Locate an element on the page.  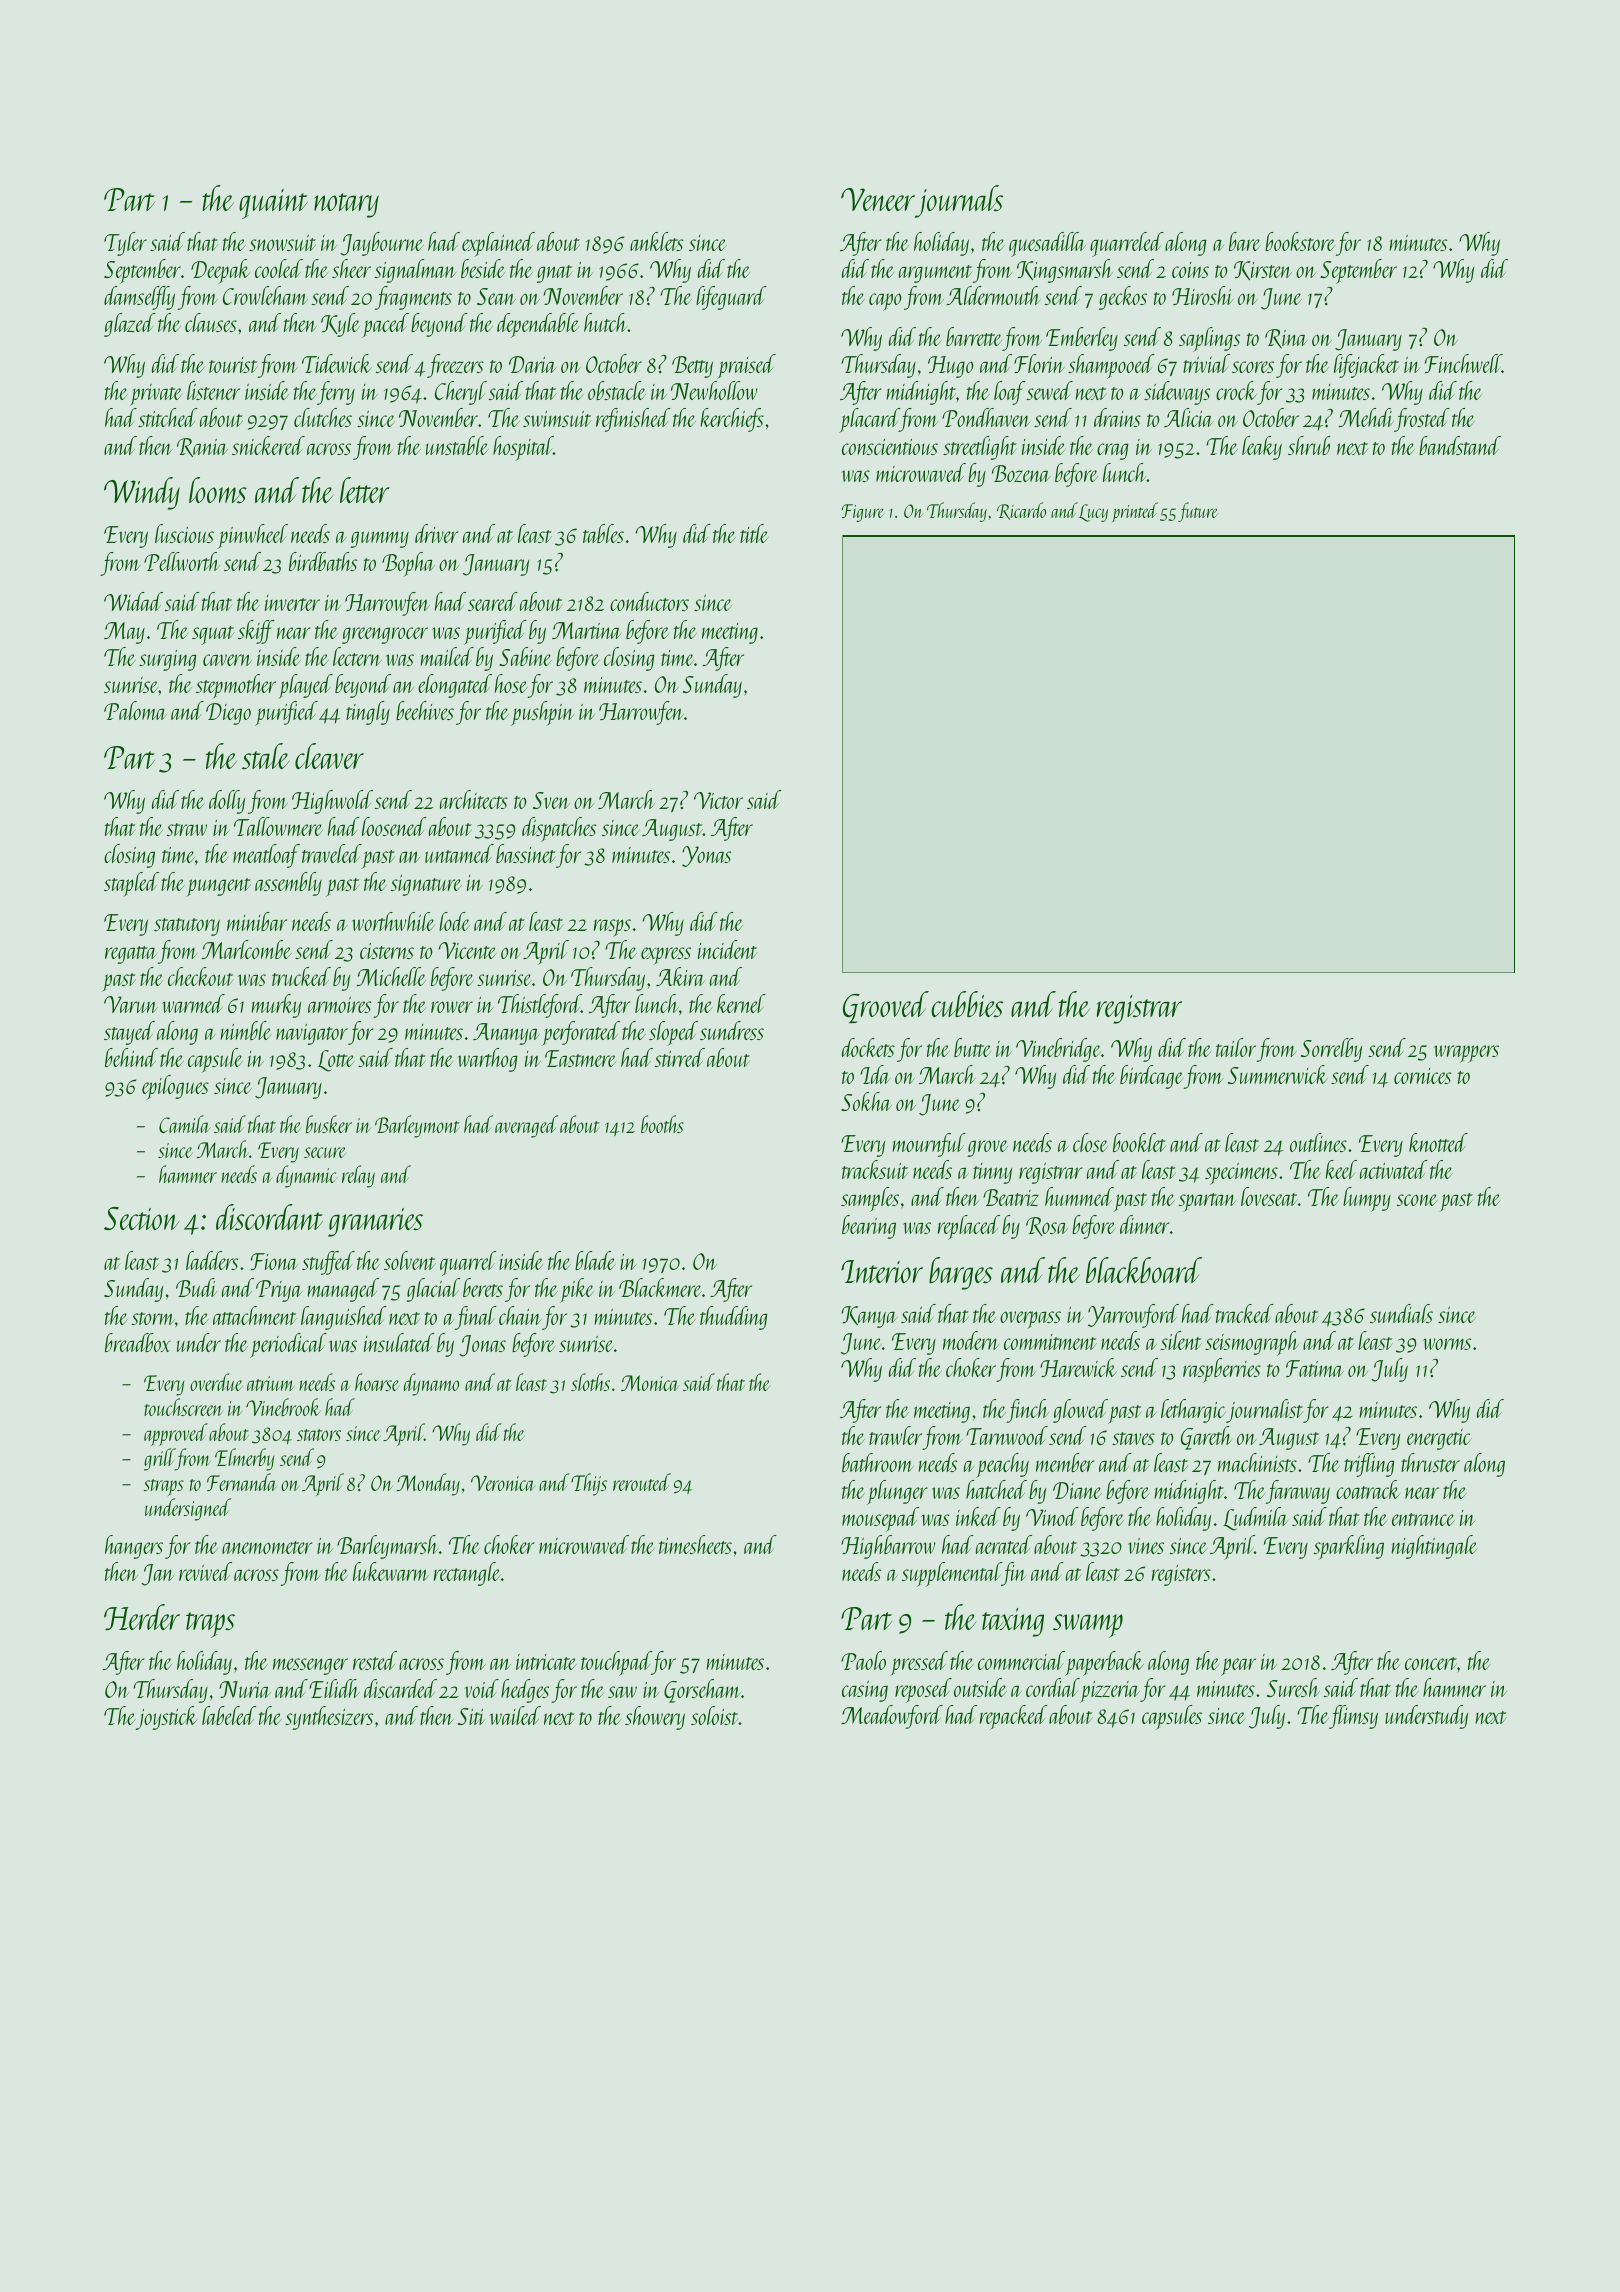
booklet is located at coordinates (1139, 1142).
